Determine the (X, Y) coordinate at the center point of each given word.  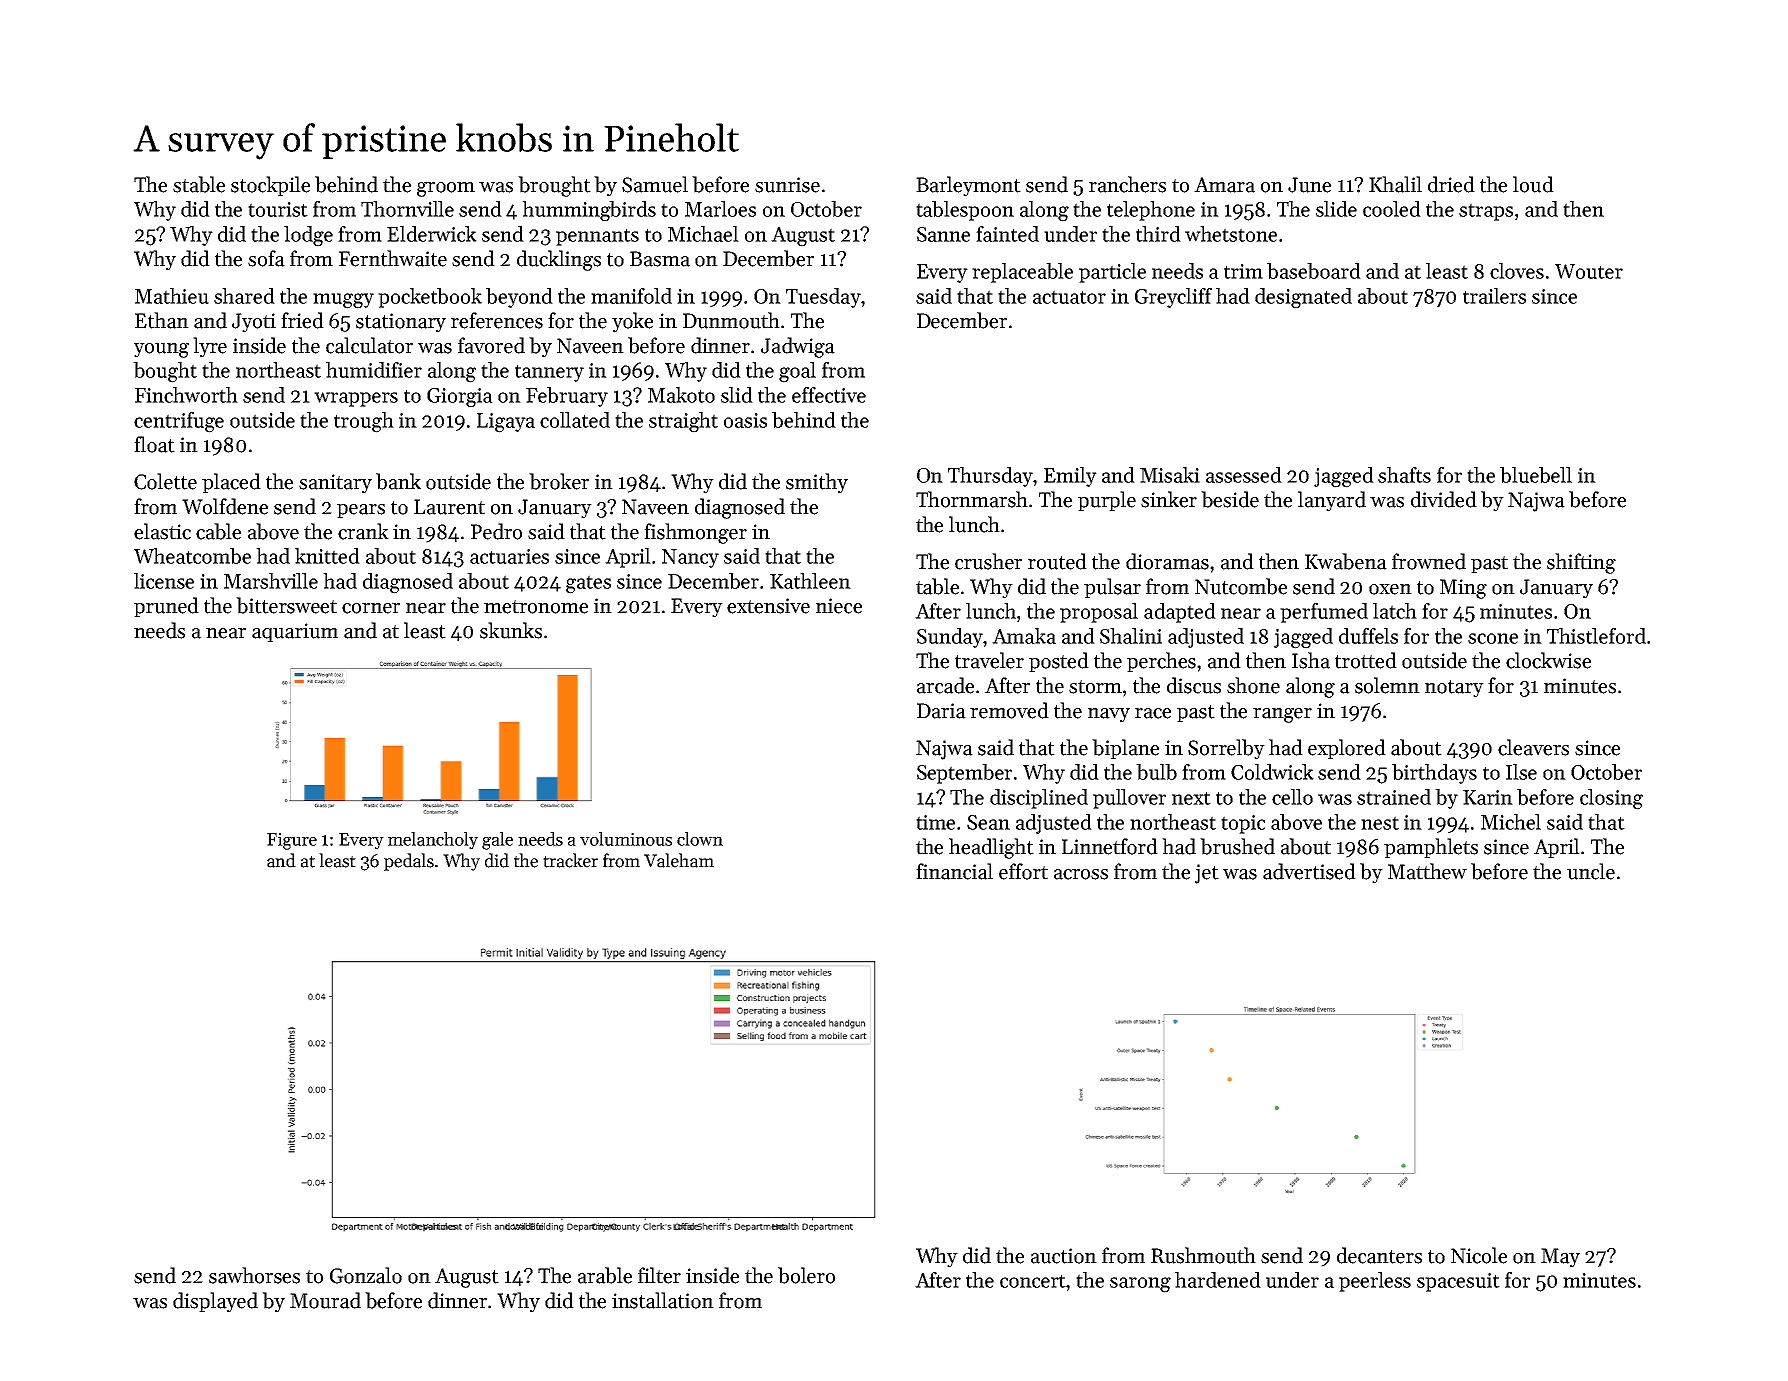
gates (588, 584)
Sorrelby (1226, 749)
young (161, 350)
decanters (1379, 1255)
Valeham (679, 860)
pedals (409, 862)
